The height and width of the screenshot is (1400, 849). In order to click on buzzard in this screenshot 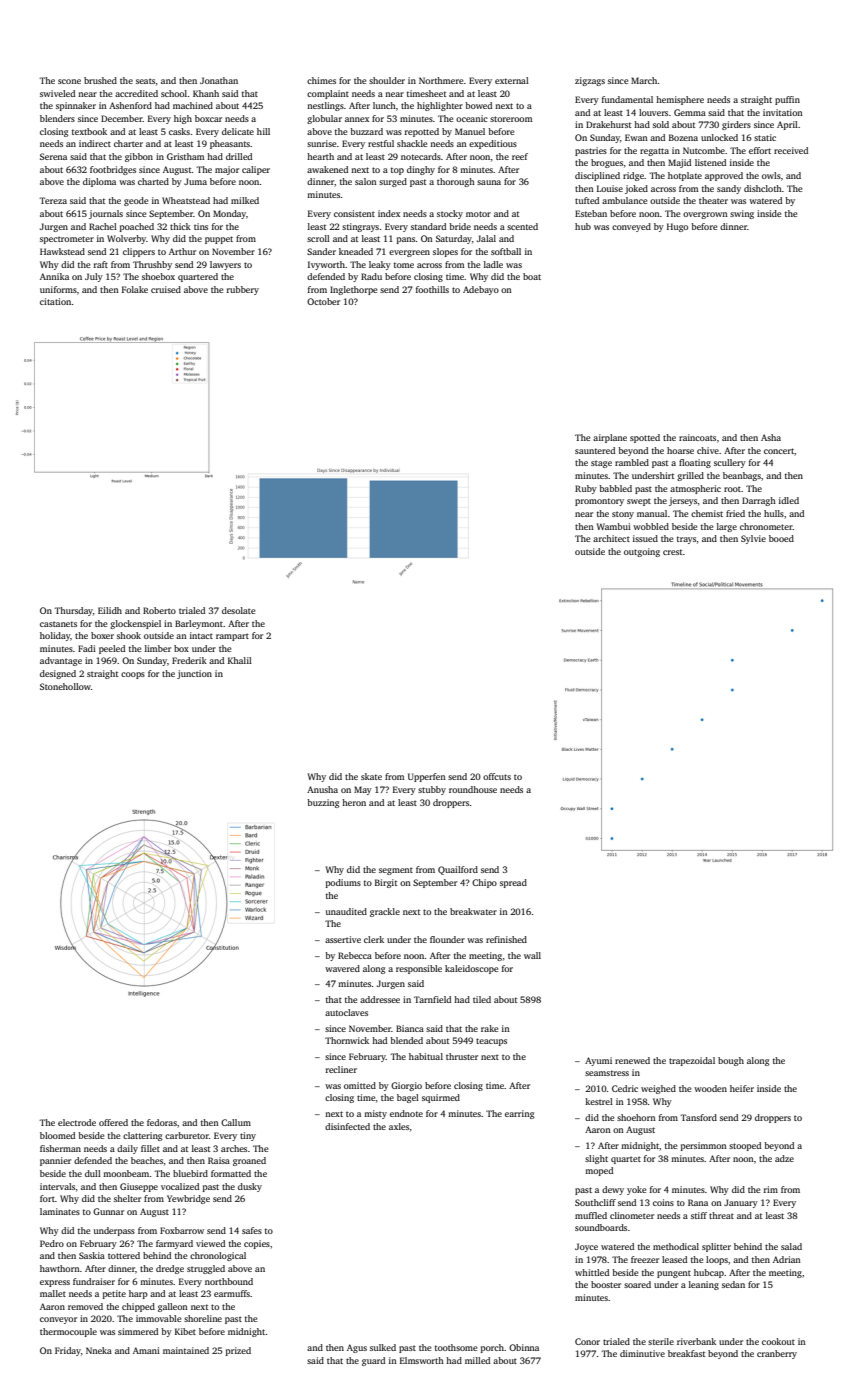, I will do `click(366, 131)`.
